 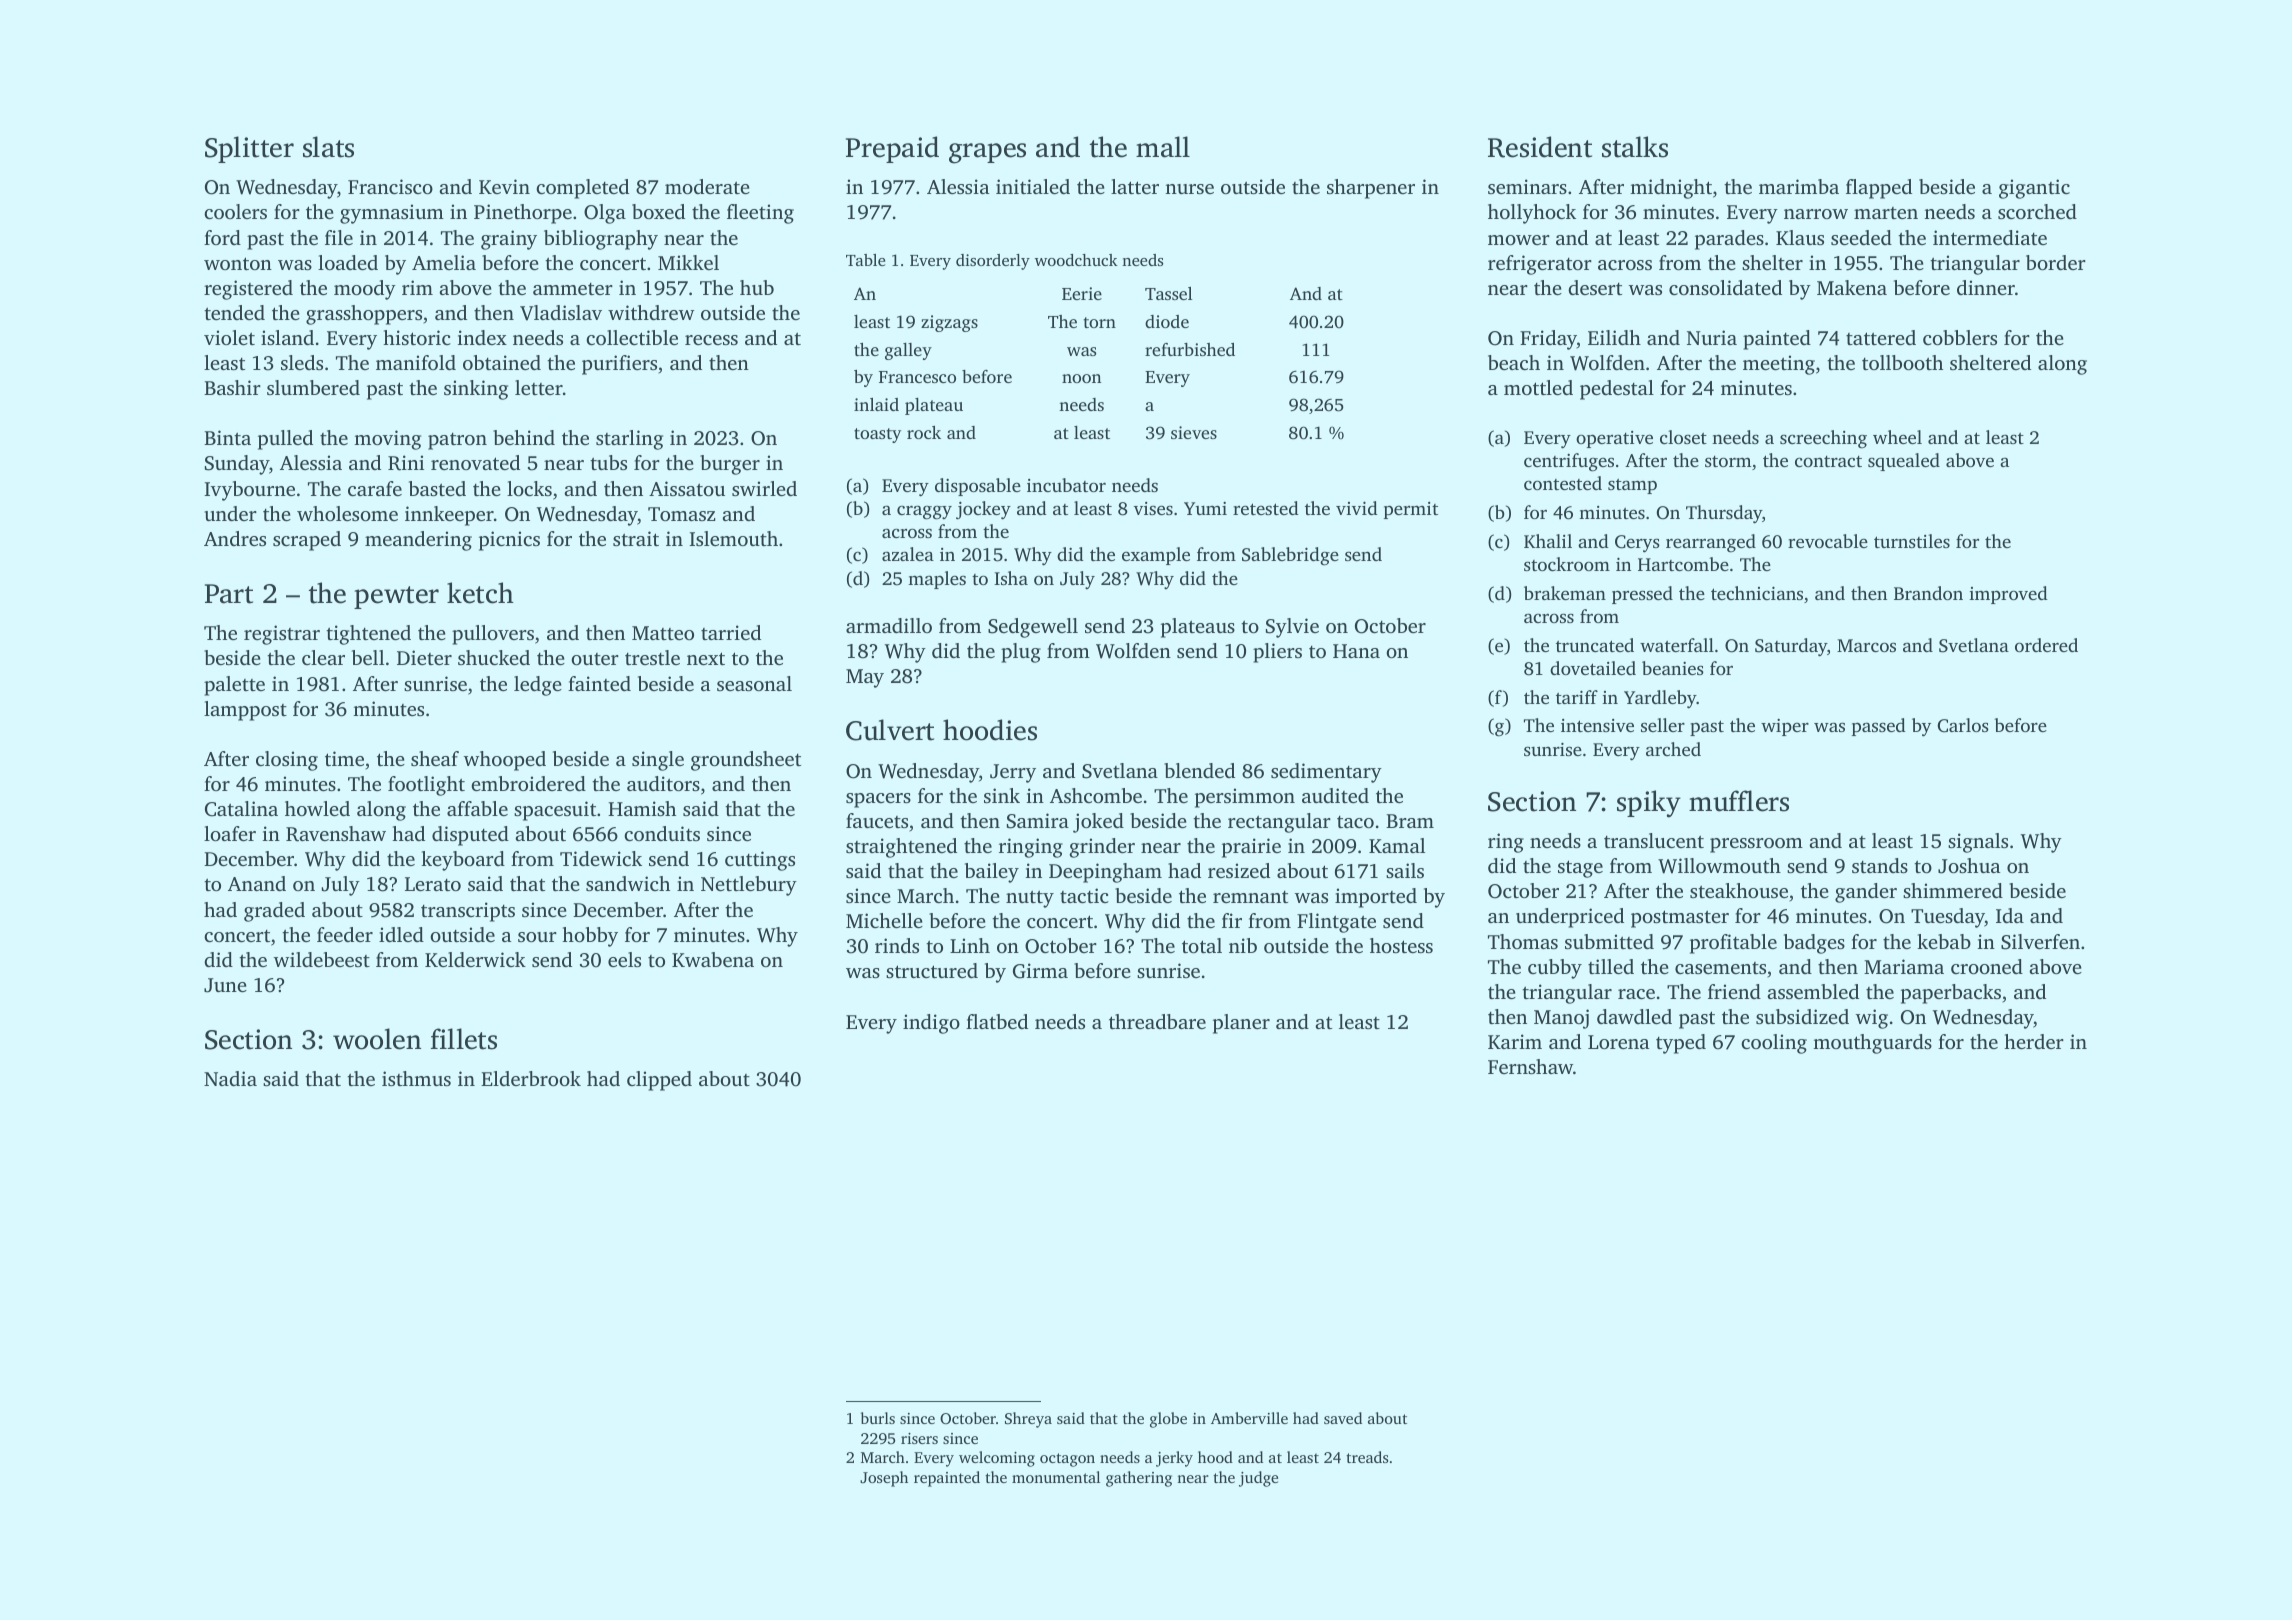 What do you see at coordinates (1163, 147) in the screenshot?
I see `mall` at bounding box center [1163, 147].
